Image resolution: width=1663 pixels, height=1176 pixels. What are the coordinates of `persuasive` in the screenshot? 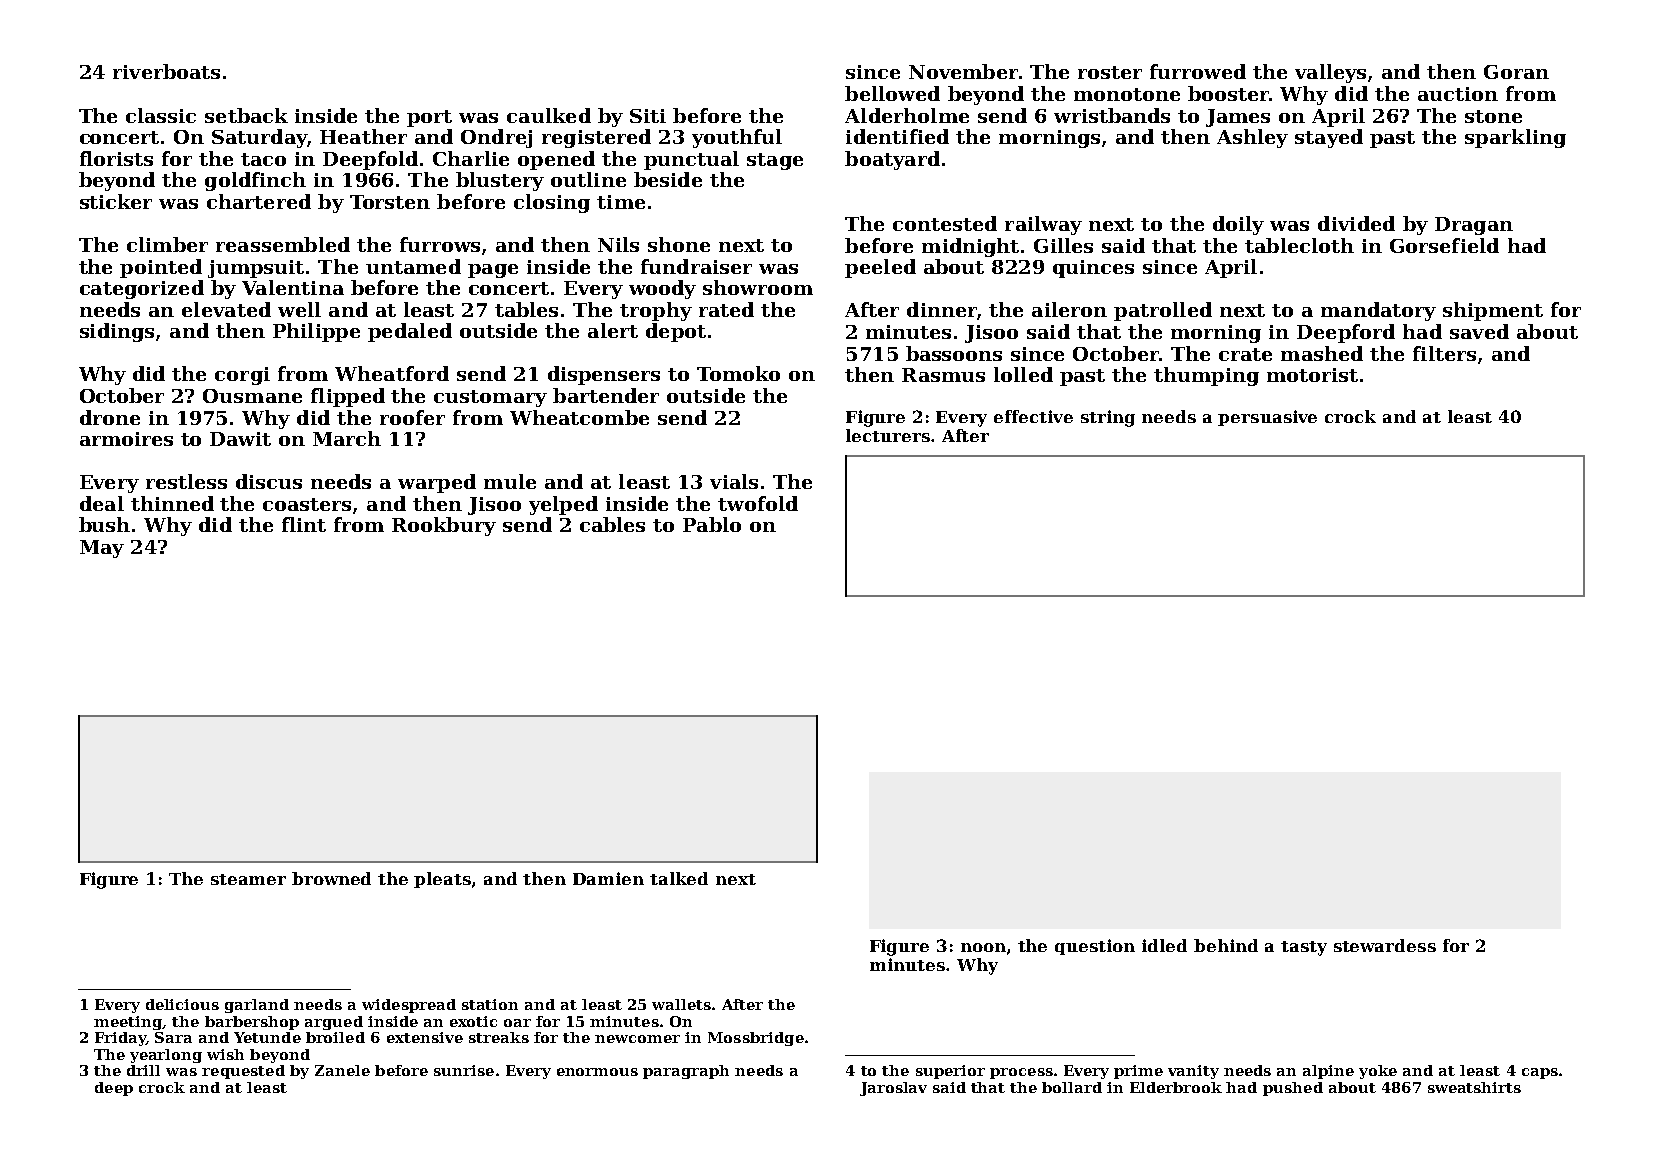 It's located at (1267, 418).
